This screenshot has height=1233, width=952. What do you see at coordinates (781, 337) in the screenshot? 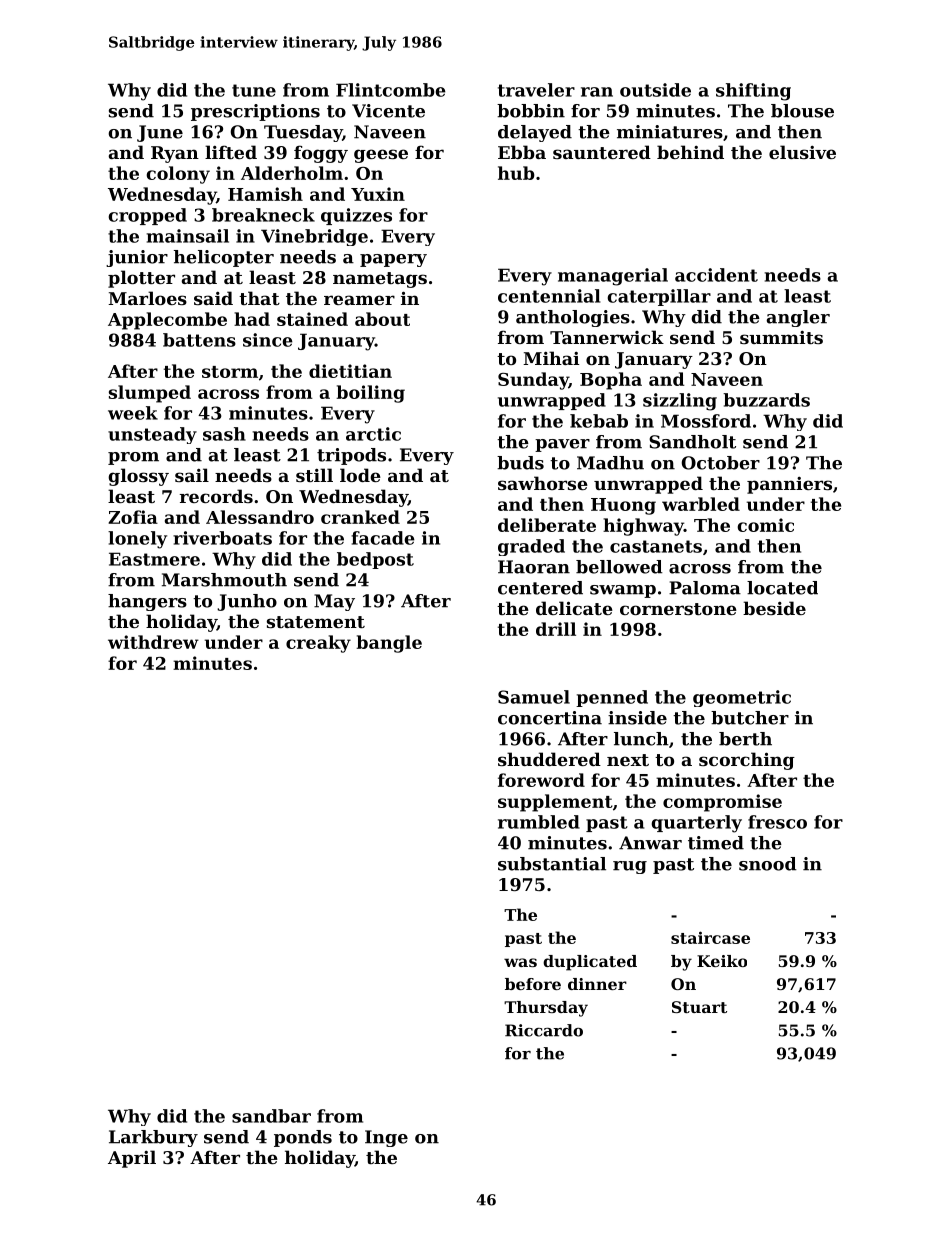
I see `summits` at bounding box center [781, 337].
